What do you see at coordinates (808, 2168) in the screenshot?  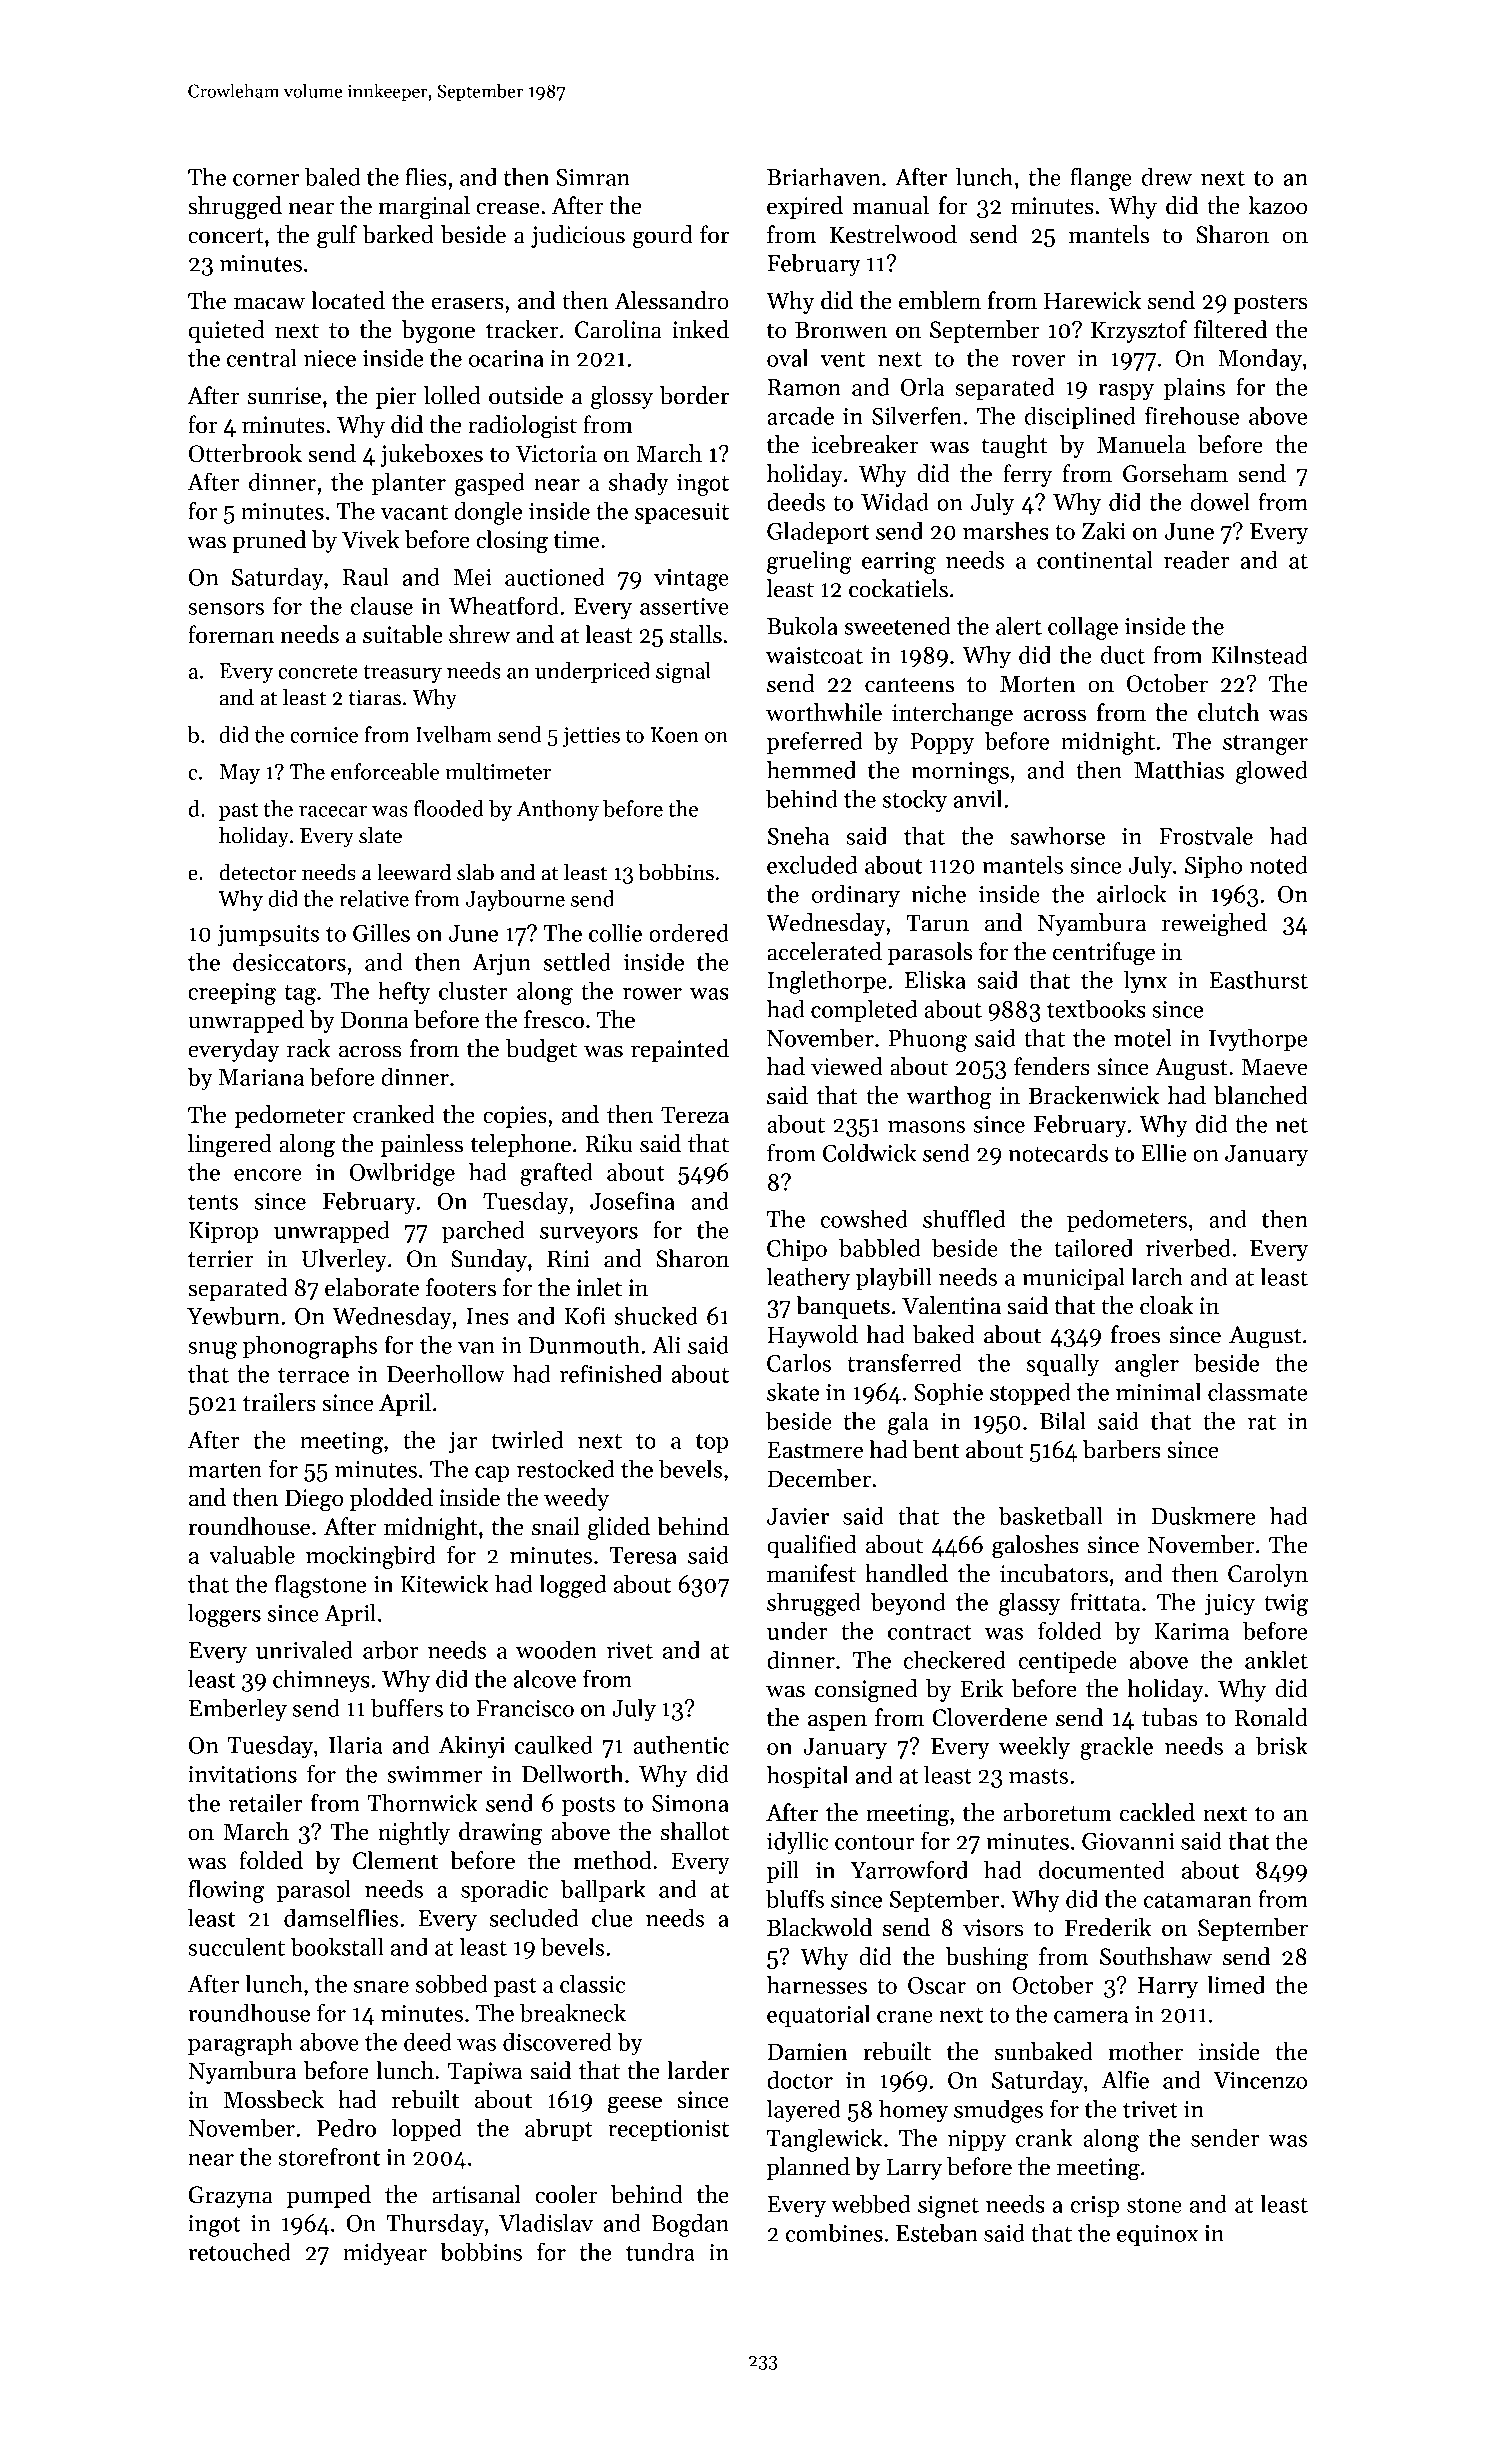 I see `planned` at bounding box center [808, 2168].
